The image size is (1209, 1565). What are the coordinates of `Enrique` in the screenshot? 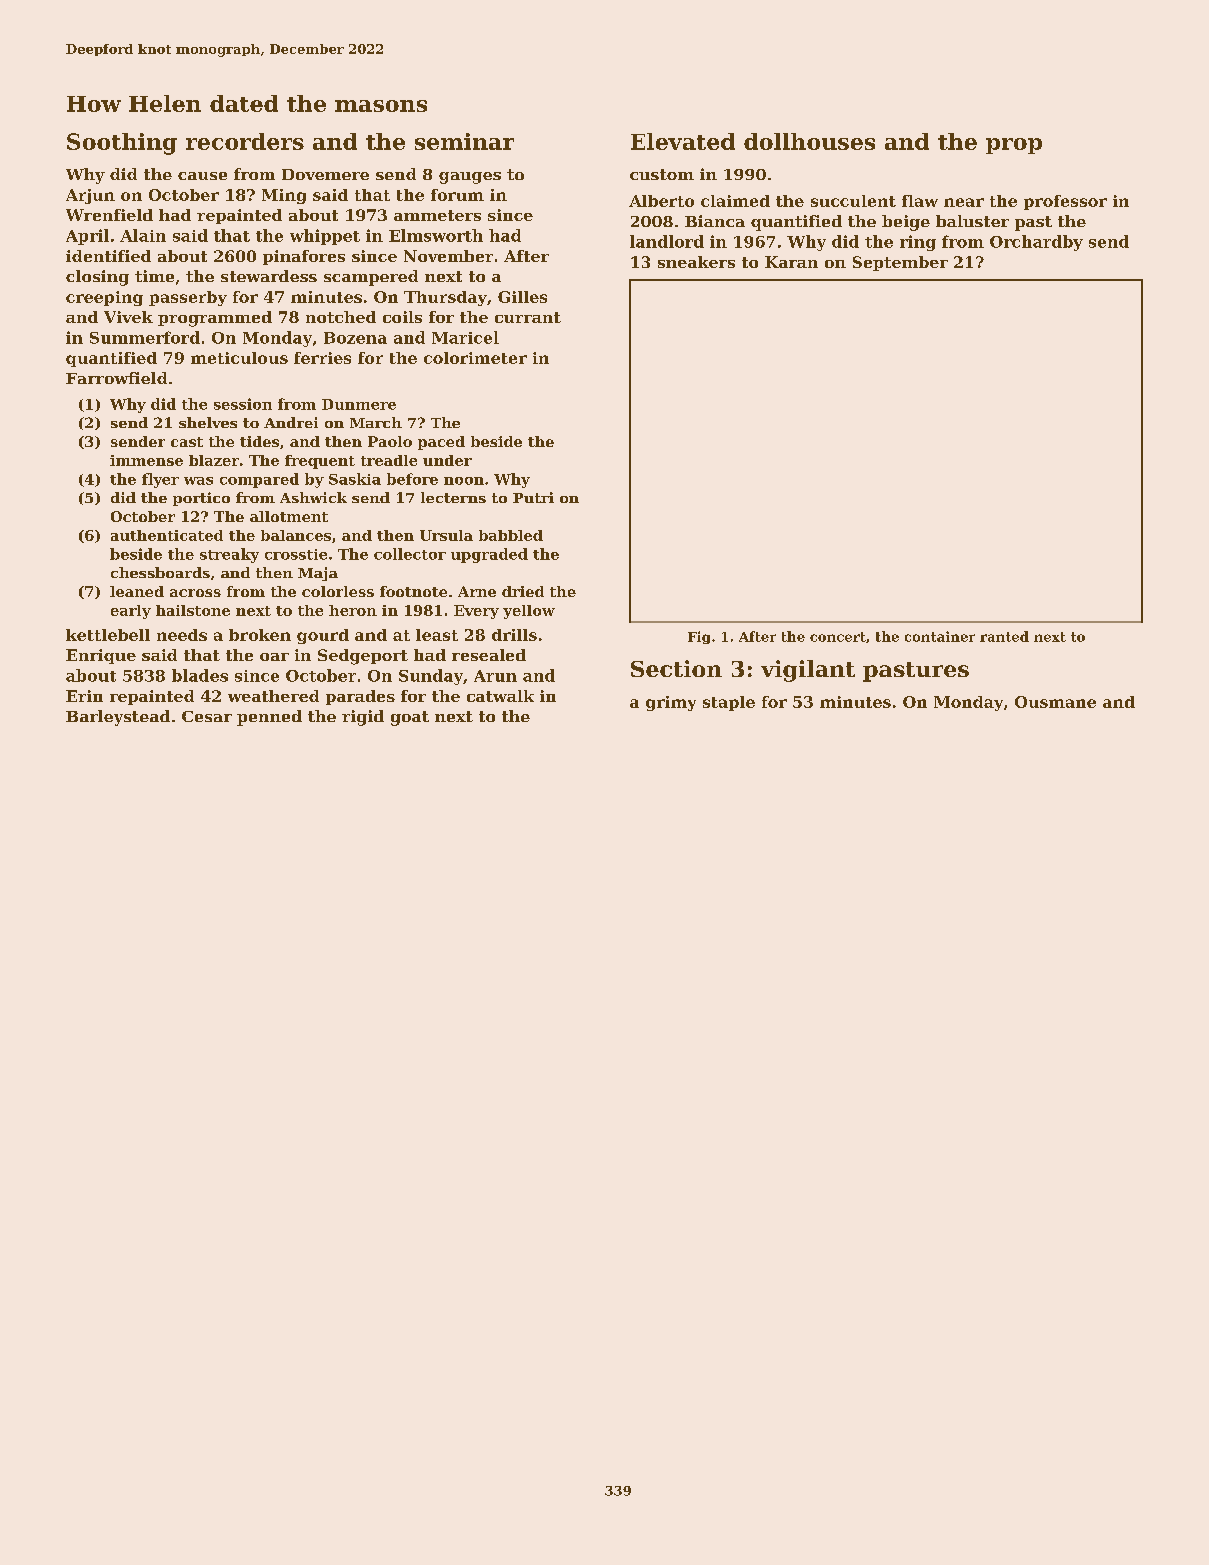 It's located at (101, 656).
